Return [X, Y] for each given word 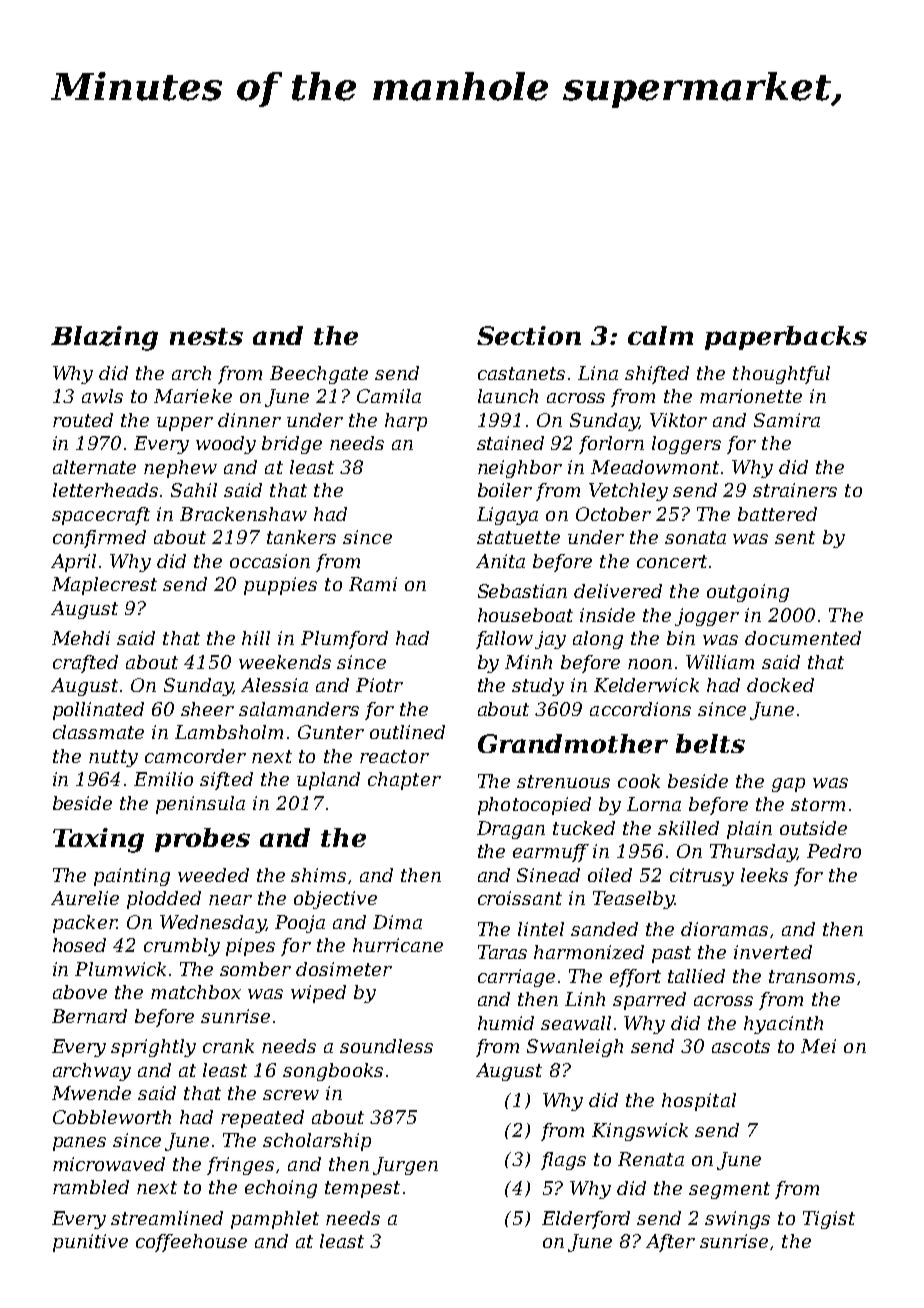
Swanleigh [575, 1048]
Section [529, 335]
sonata [695, 537]
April [73, 563]
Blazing [104, 338]
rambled [91, 1187]
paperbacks [786, 338]
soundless [386, 1046]
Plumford [344, 640]
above [80, 992]
